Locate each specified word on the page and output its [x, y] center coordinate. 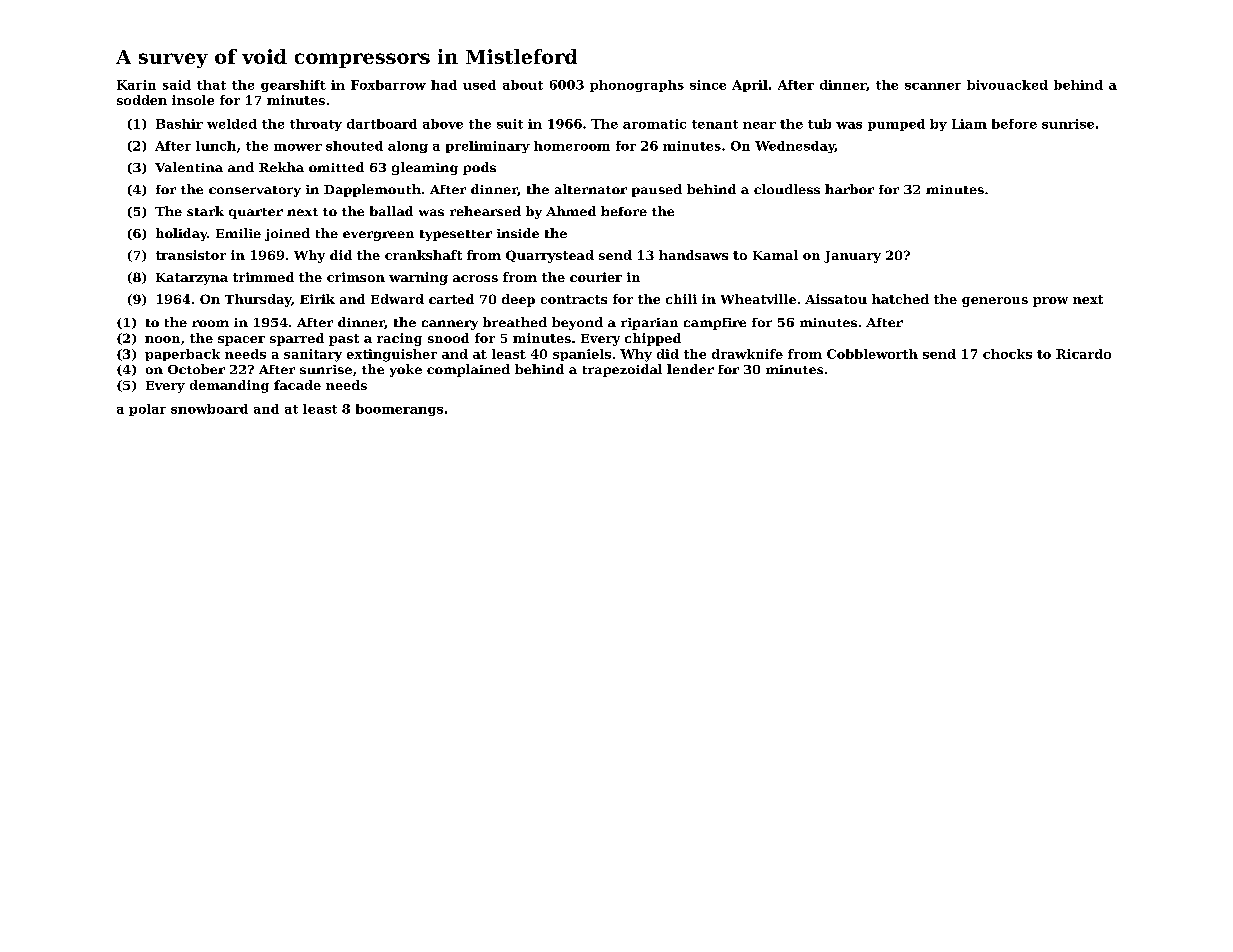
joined [287, 234]
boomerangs [399, 410]
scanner [933, 86]
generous [995, 302]
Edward [397, 299]
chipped [653, 339]
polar [147, 410]
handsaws [693, 255]
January [852, 257]
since [708, 85]
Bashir [179, 124]
